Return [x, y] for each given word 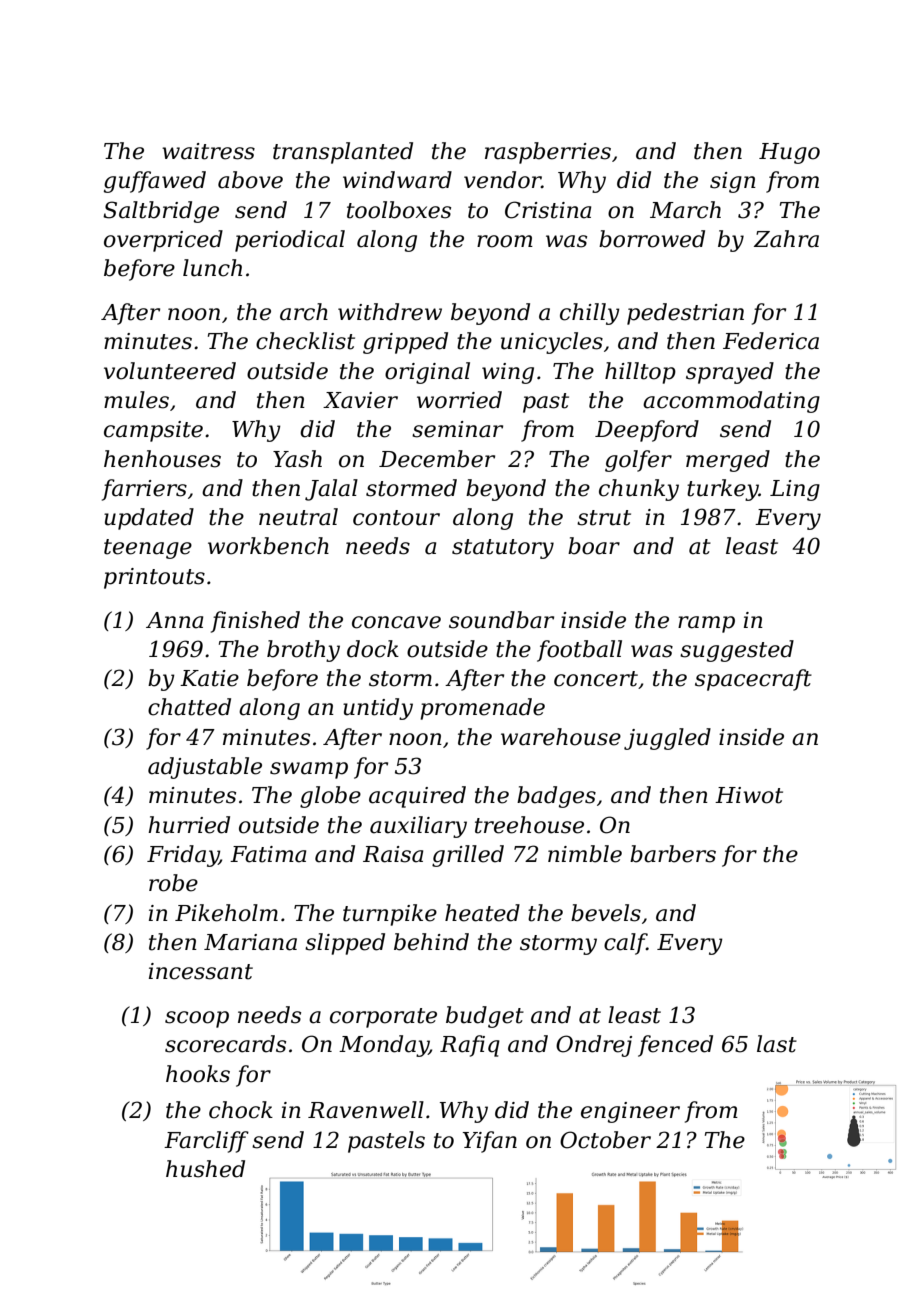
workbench [268, 546]
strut [604, 518]
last [777, 1044]
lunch [212, 268]
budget [485, 1017]
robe [173, 883]
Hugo [789, 153]
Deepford [647, 431]
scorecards [225, 1044]
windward [397, 180]
